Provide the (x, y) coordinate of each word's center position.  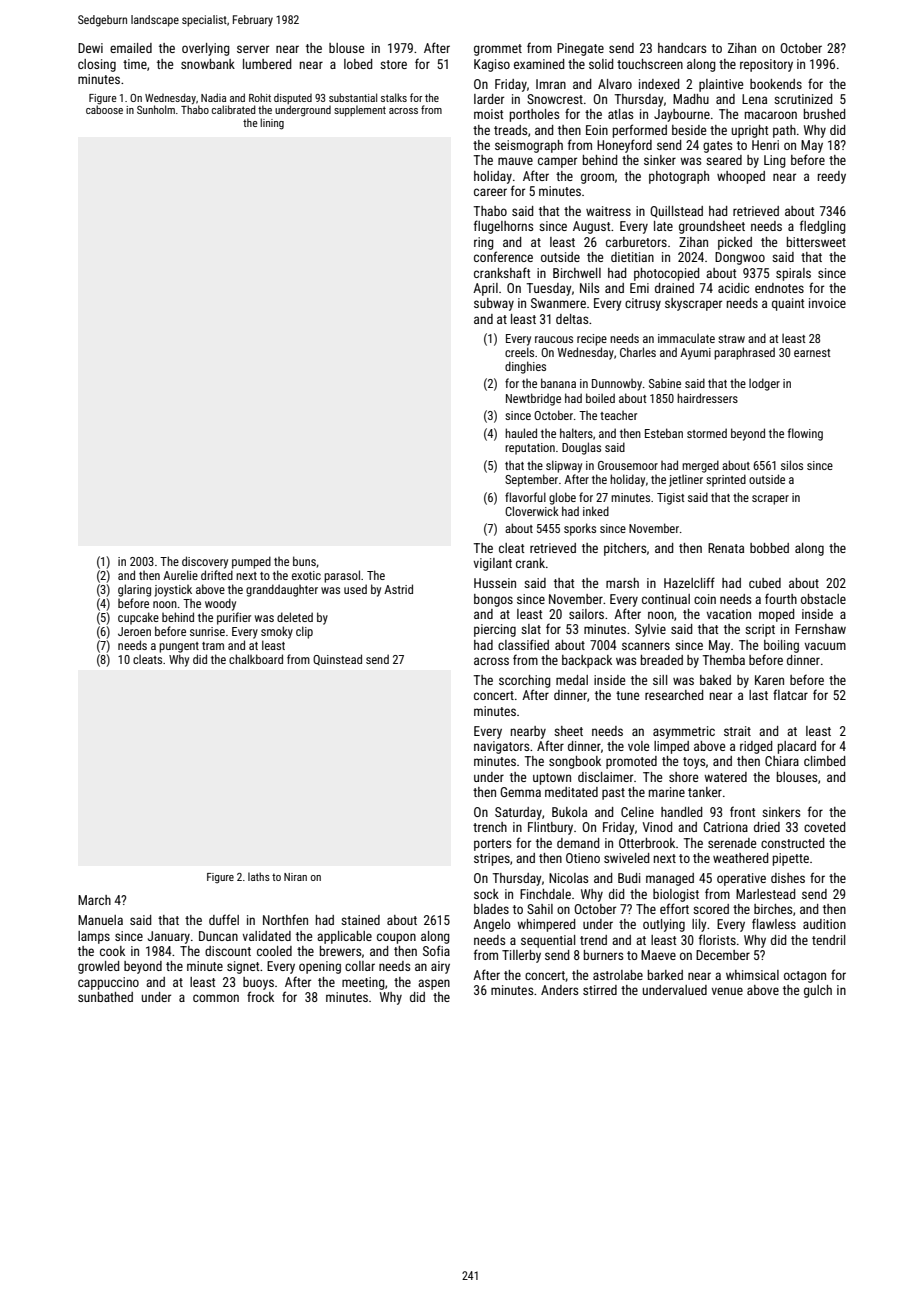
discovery (205, 562)
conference (503, 256)
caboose (104, 109)
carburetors (636, 242)
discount (228, 951)
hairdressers (707, 398)
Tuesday (549, 289)
